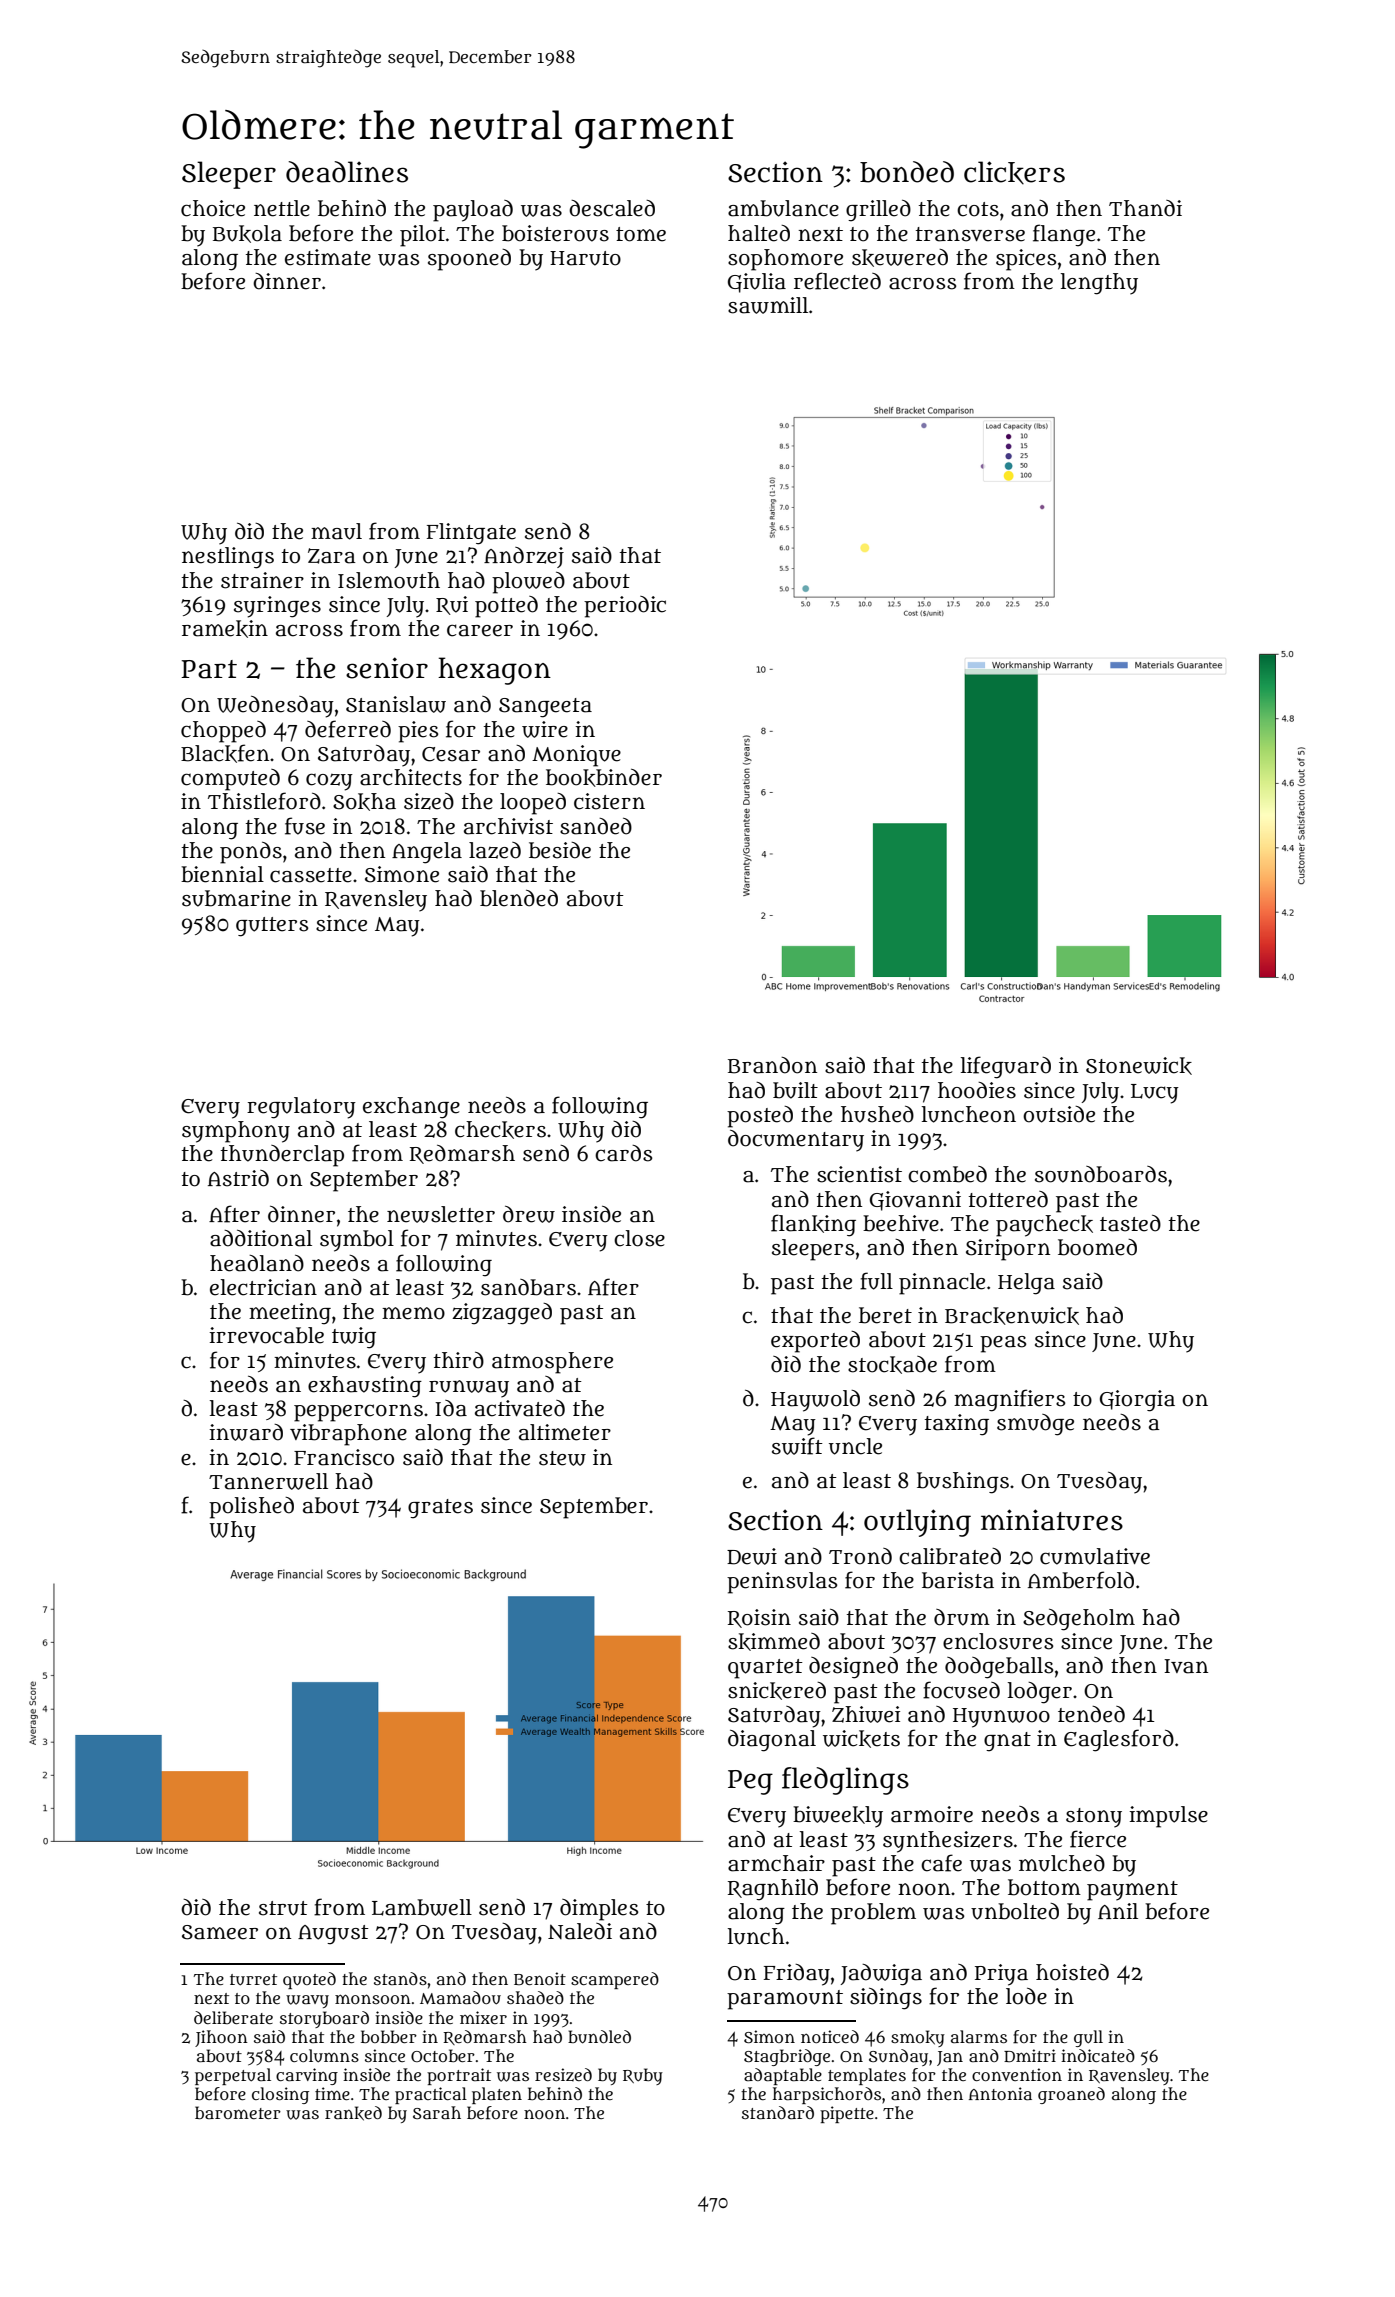  Describe the element at coordinates (437, 2112) in the document. I see `Sarah` at that location.
